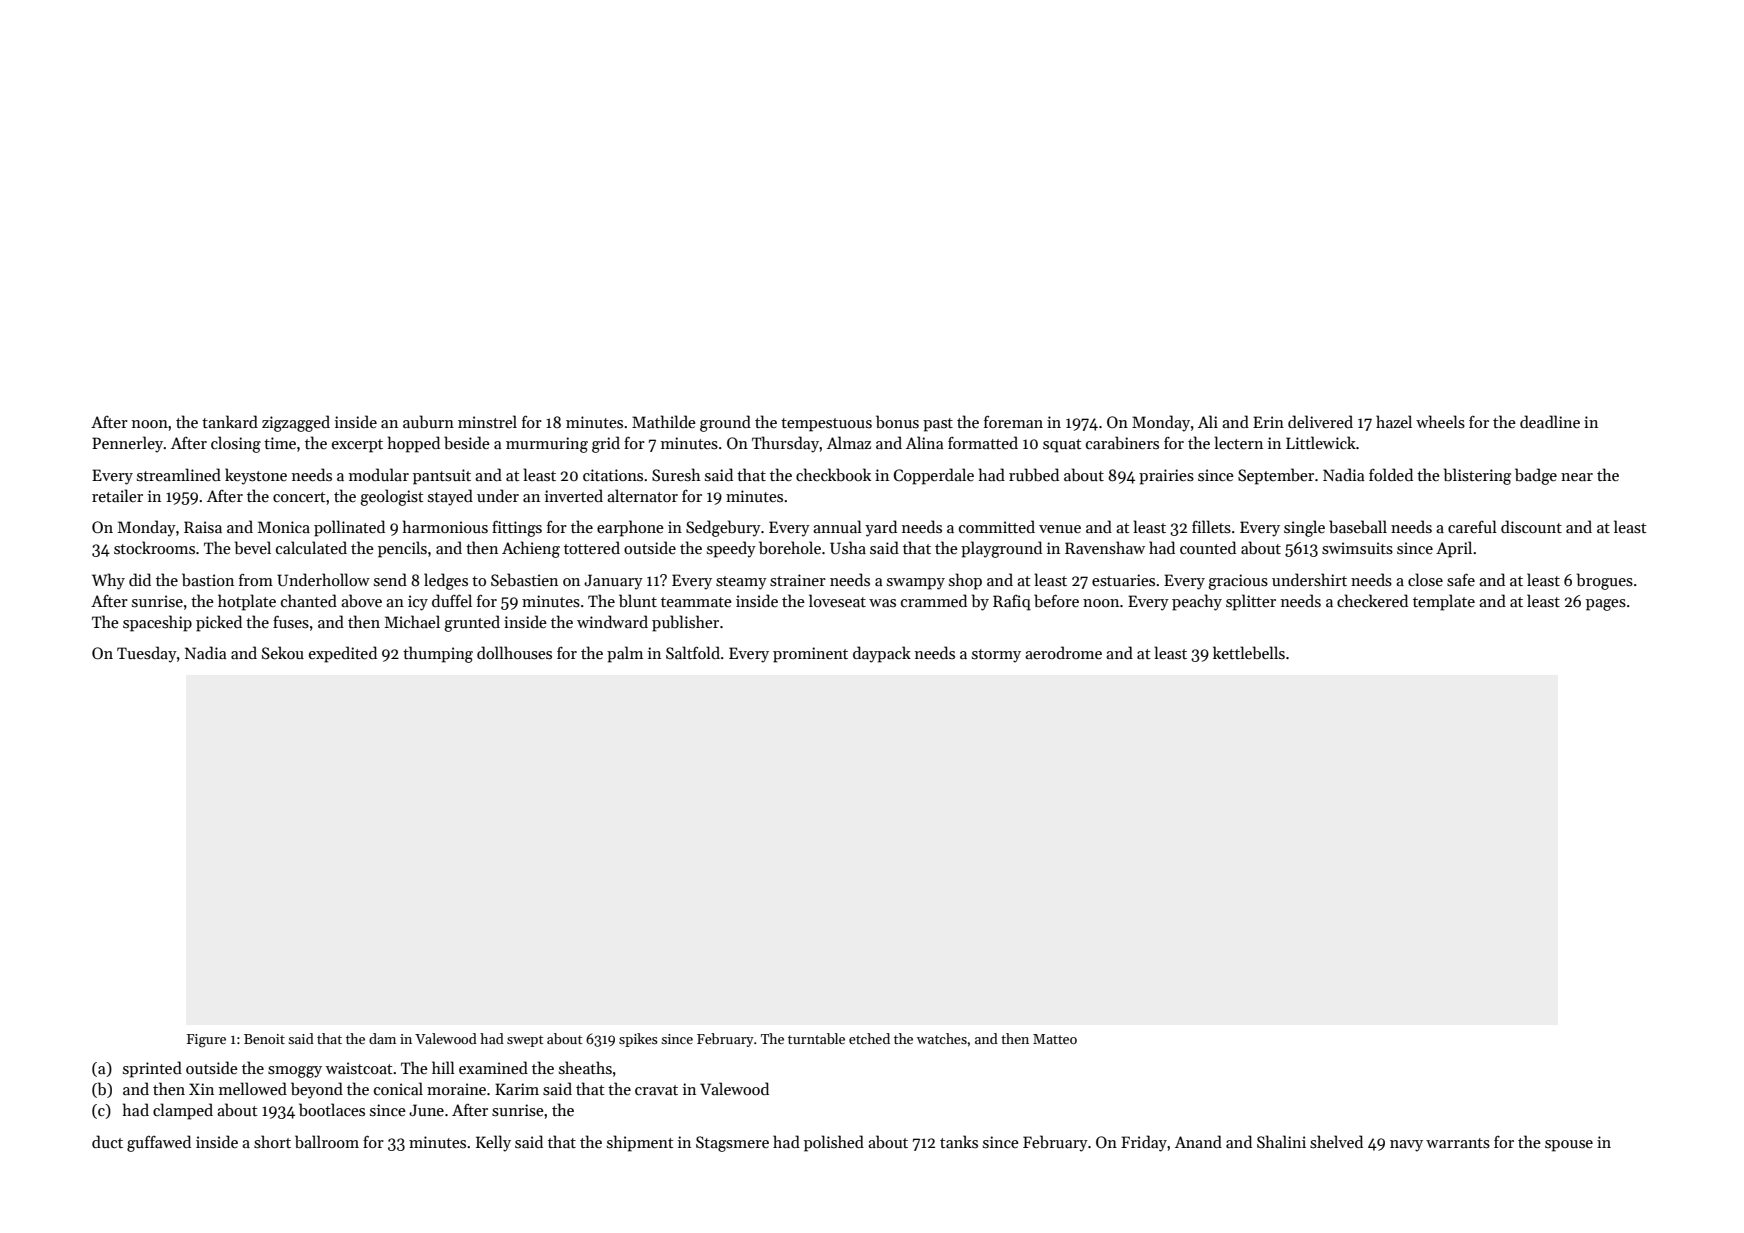 The image size is (1744, 1233). I want to click on watches, so click(942, 1038).
